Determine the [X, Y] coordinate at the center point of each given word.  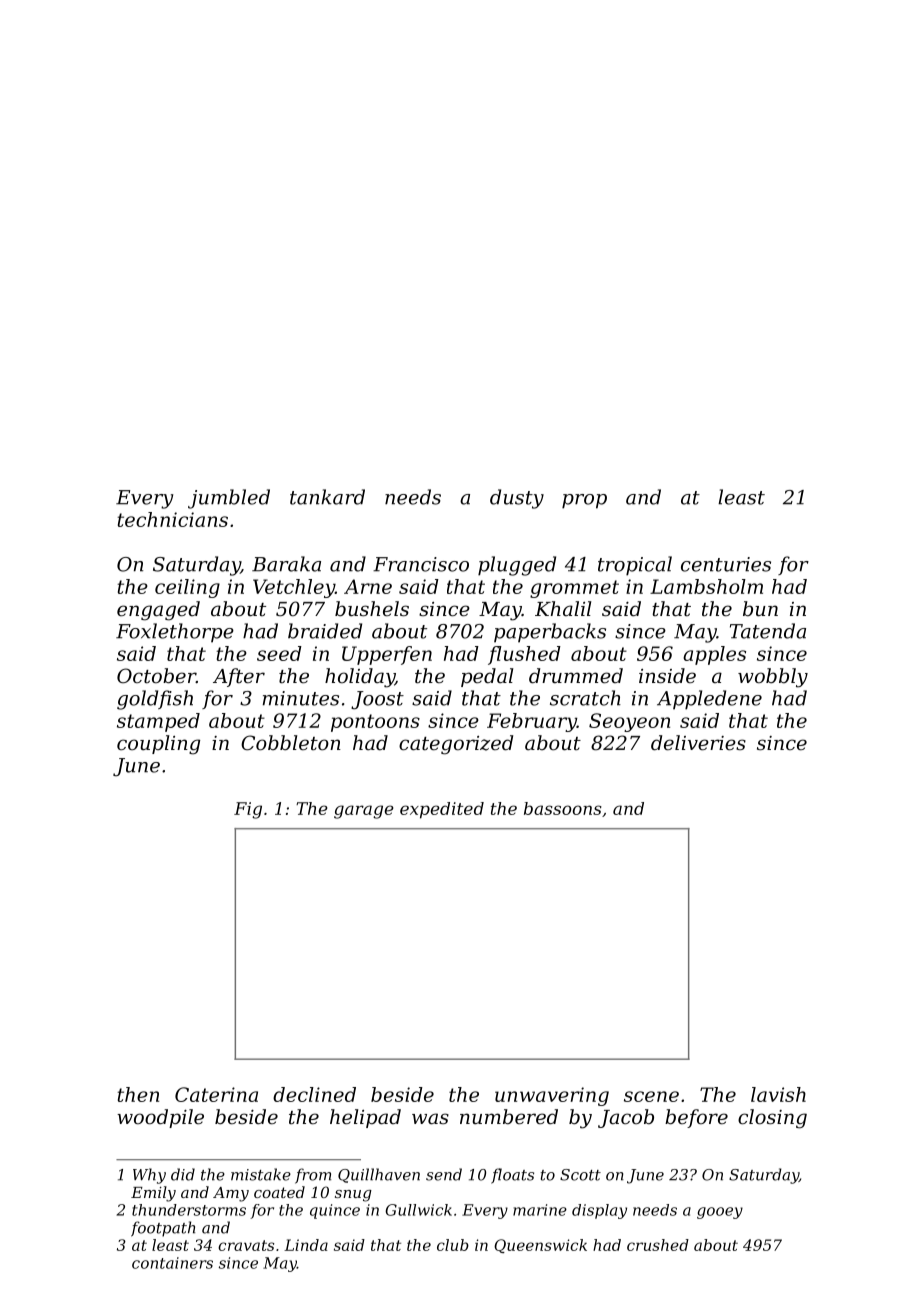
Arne [368, 586]
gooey [720, 1213]
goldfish [155, 700]
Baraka [286, 564]
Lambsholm [706, 586]
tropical [635, 566]
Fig [248, 810]
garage [364, 812]
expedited [442, 810]
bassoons [563, 808]
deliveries [698, 743]
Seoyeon [629, 722]
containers [172, 1263]
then [138, 1094]
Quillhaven [379, 1175]
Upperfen [387, 655]
